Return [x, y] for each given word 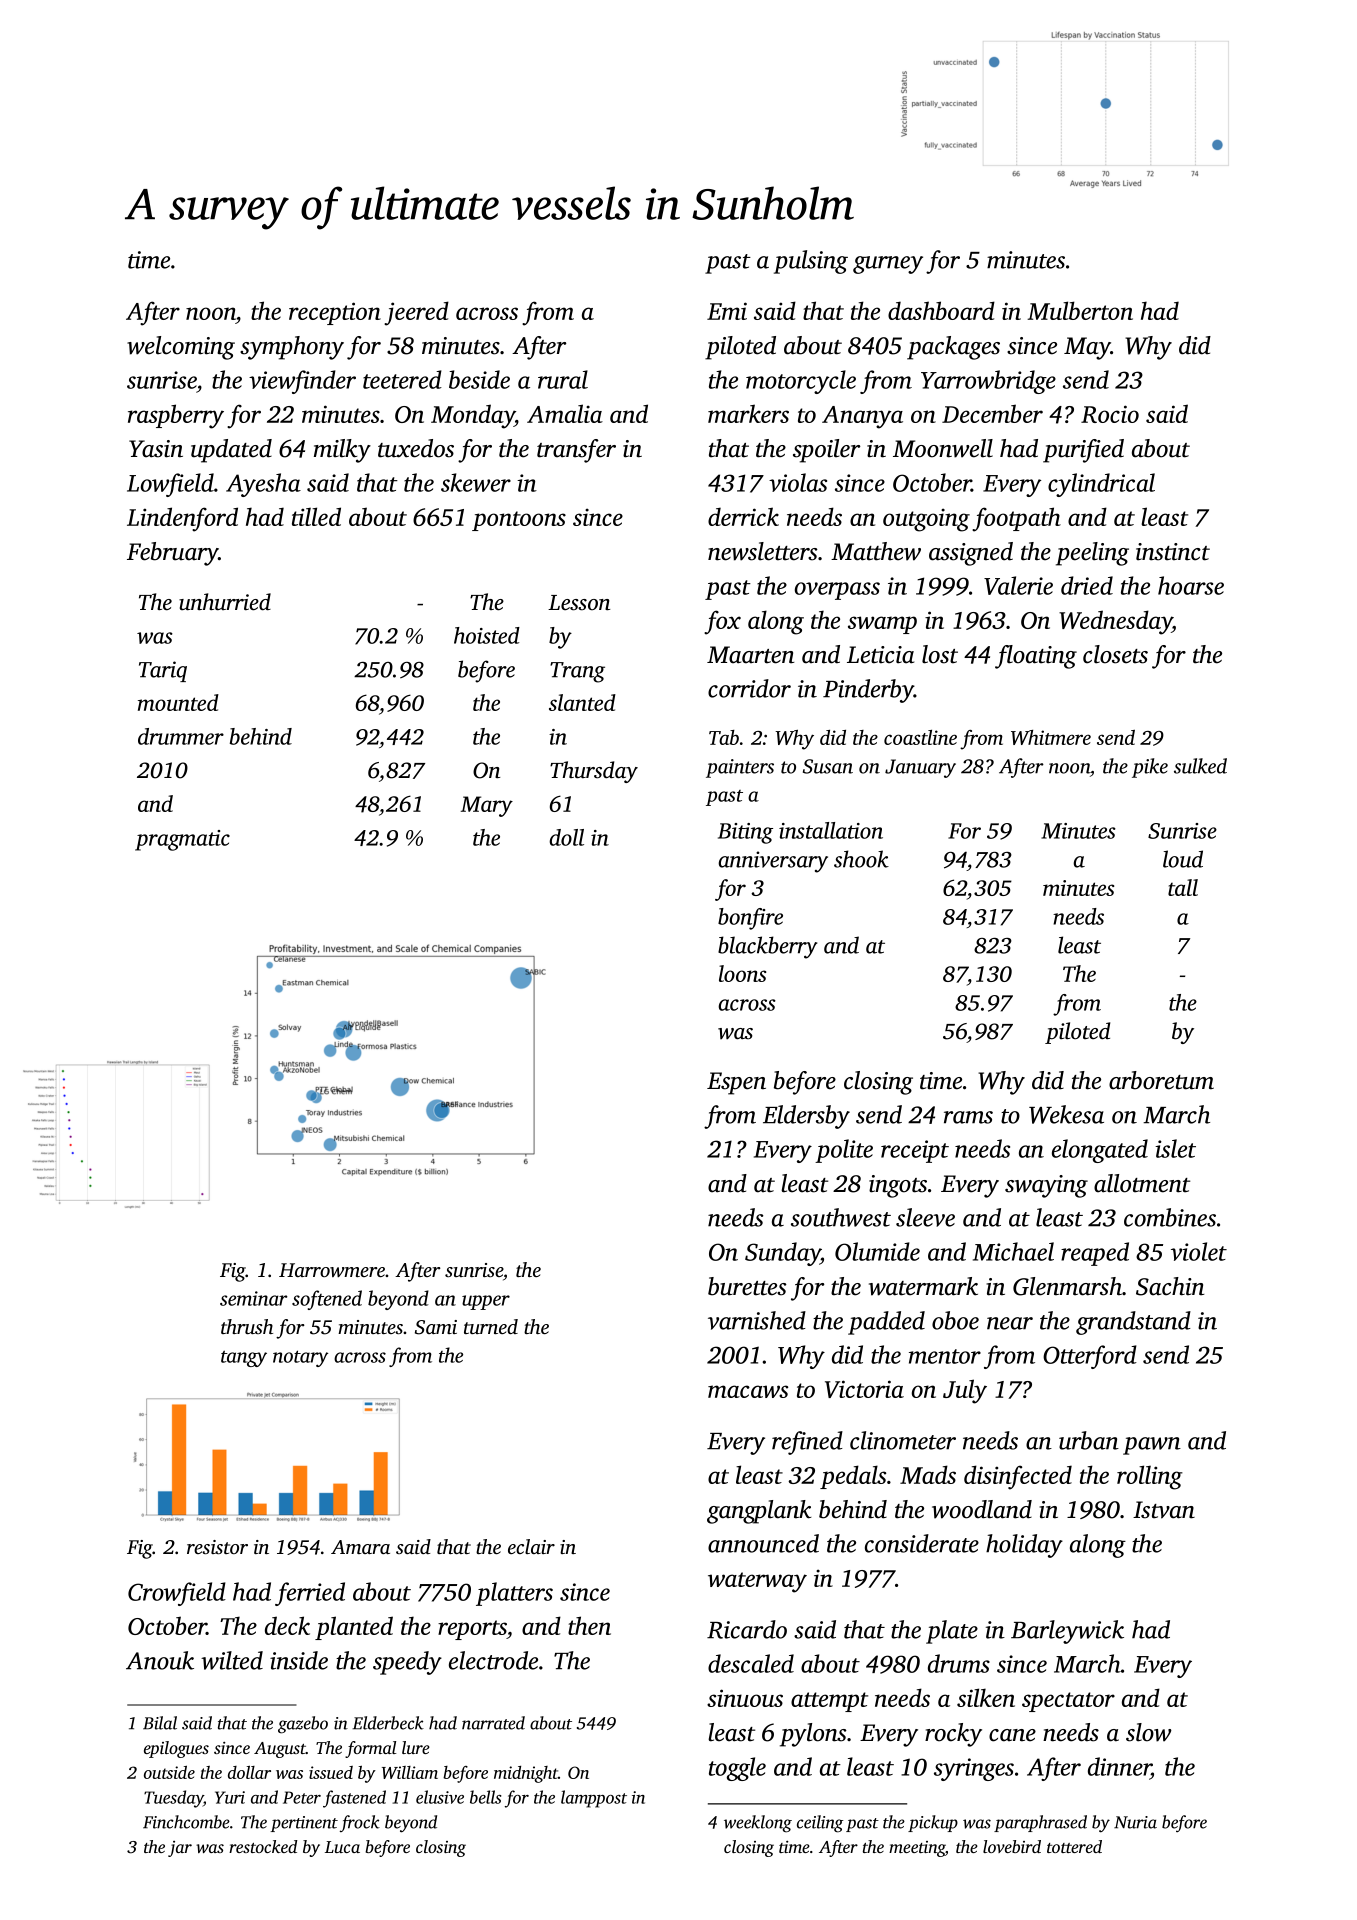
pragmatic [182, 840]
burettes [747, 1286]
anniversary [773, 862]
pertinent [304, 1824]
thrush [247, 1326]
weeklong [758, 1824]
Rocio [1110, 414]
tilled [316, 516]
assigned [971, 554]
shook [861, 859]
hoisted [487, 635]
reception [335, 313]
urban [1089, 1440]
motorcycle [801, 382]
